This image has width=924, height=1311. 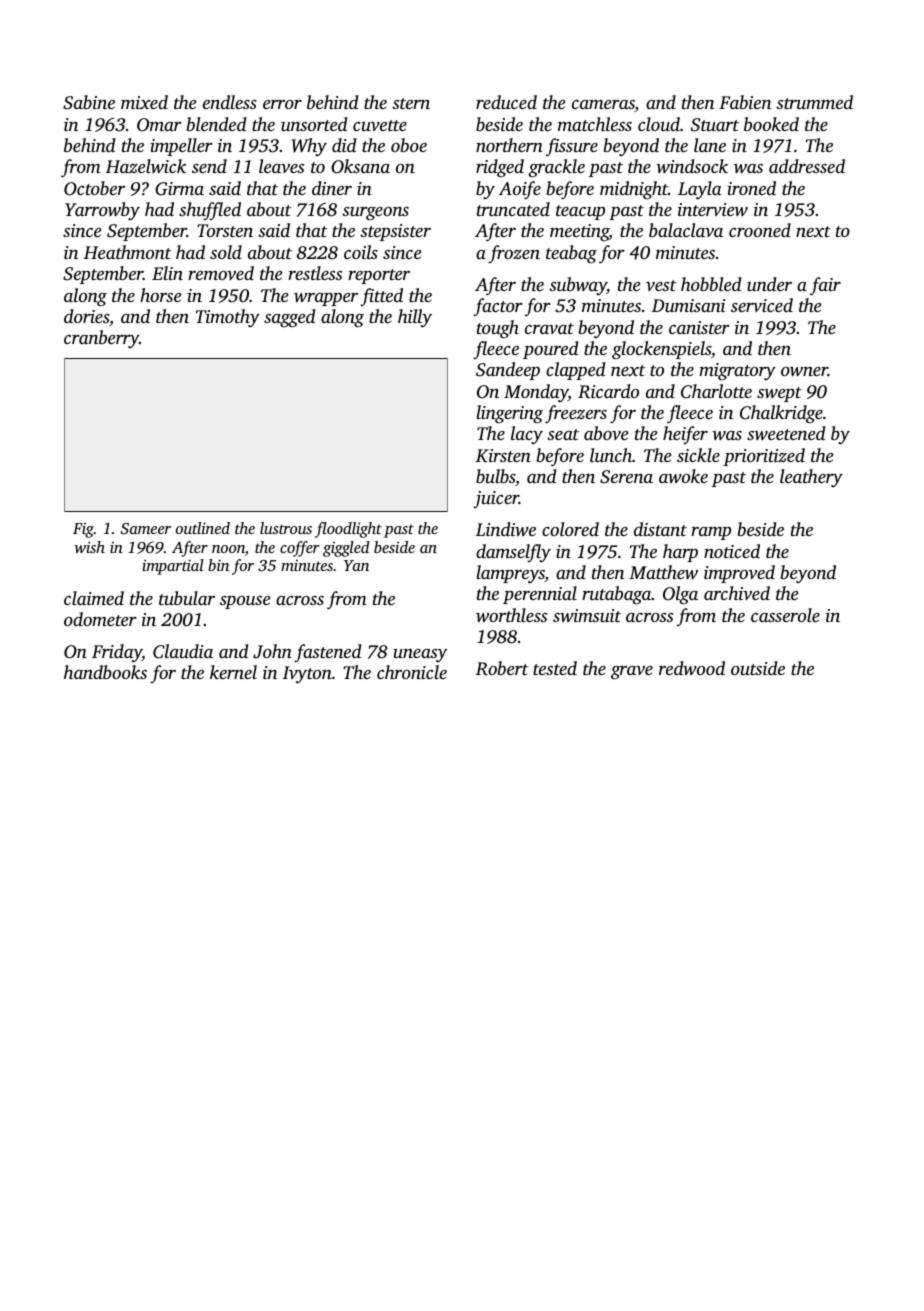 I want to click on juicer, so click(x=496, y=499).
